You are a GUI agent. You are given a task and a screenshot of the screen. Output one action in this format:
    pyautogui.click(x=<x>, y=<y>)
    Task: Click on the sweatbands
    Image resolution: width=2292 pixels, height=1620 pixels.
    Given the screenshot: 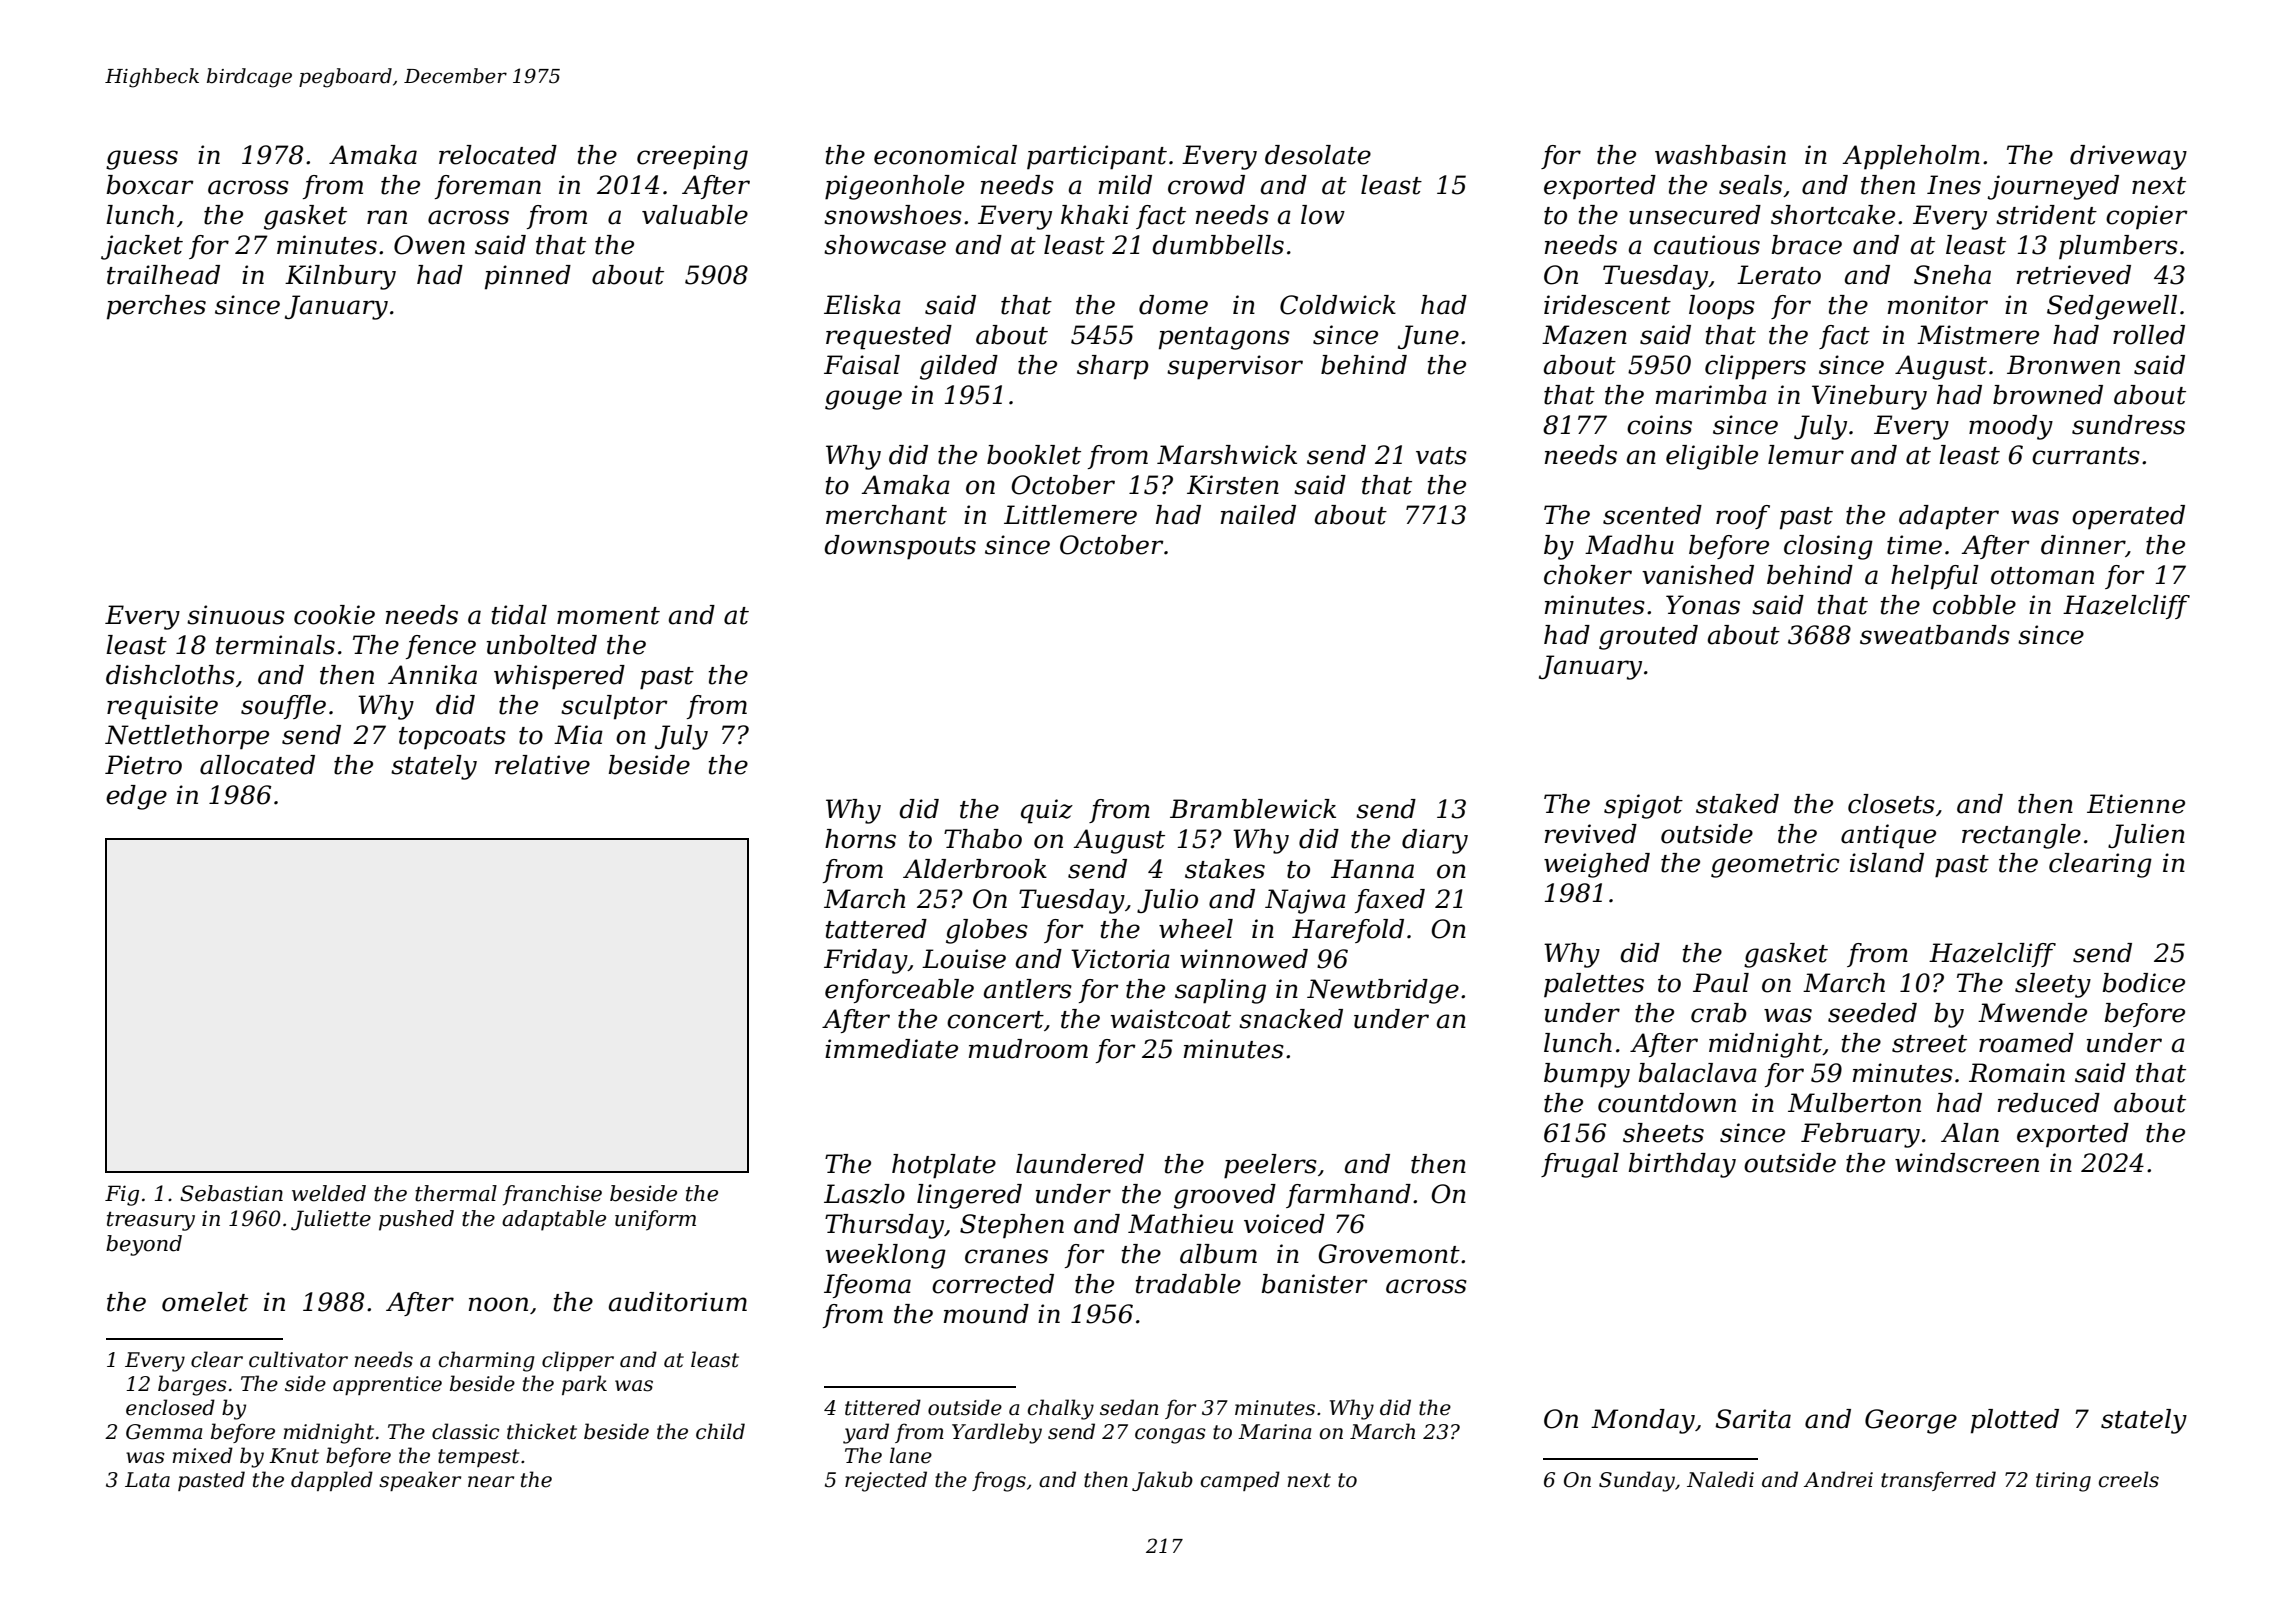 What is the action you would take?
    pyautogui.click(x=1935, y=635)
